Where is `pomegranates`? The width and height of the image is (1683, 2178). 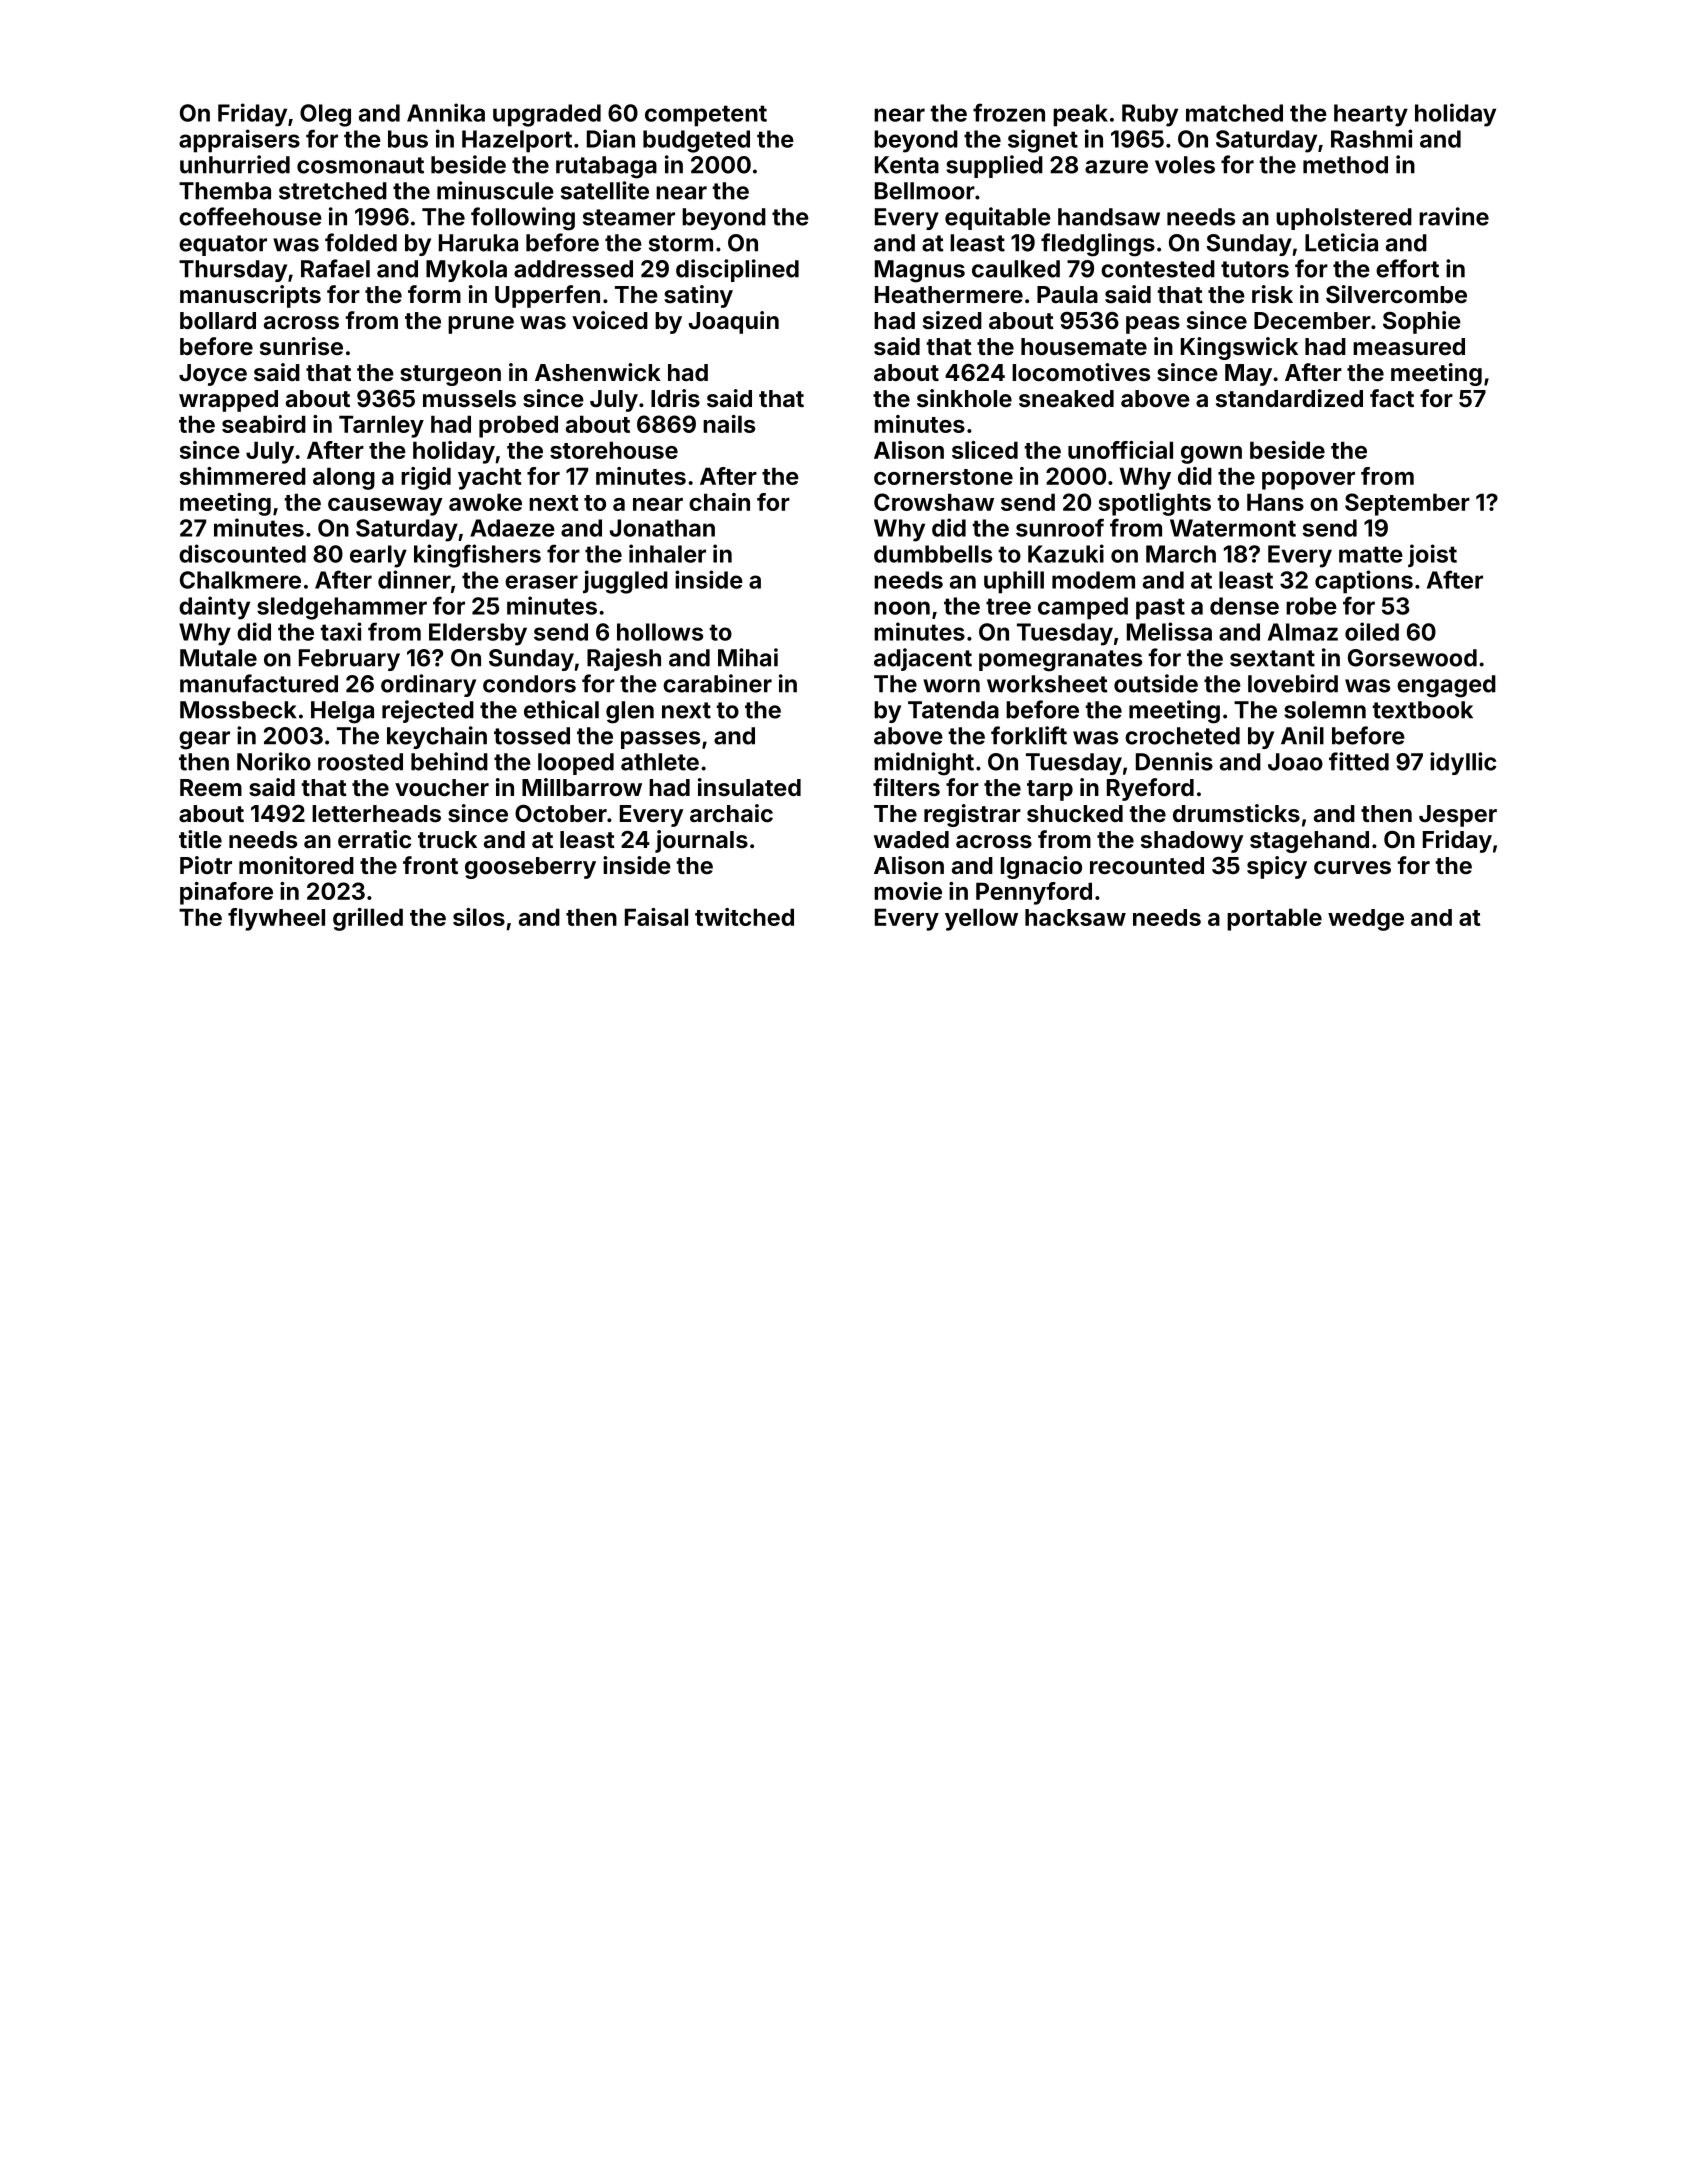
pomegranates is located at coordinates (1060, 661).
